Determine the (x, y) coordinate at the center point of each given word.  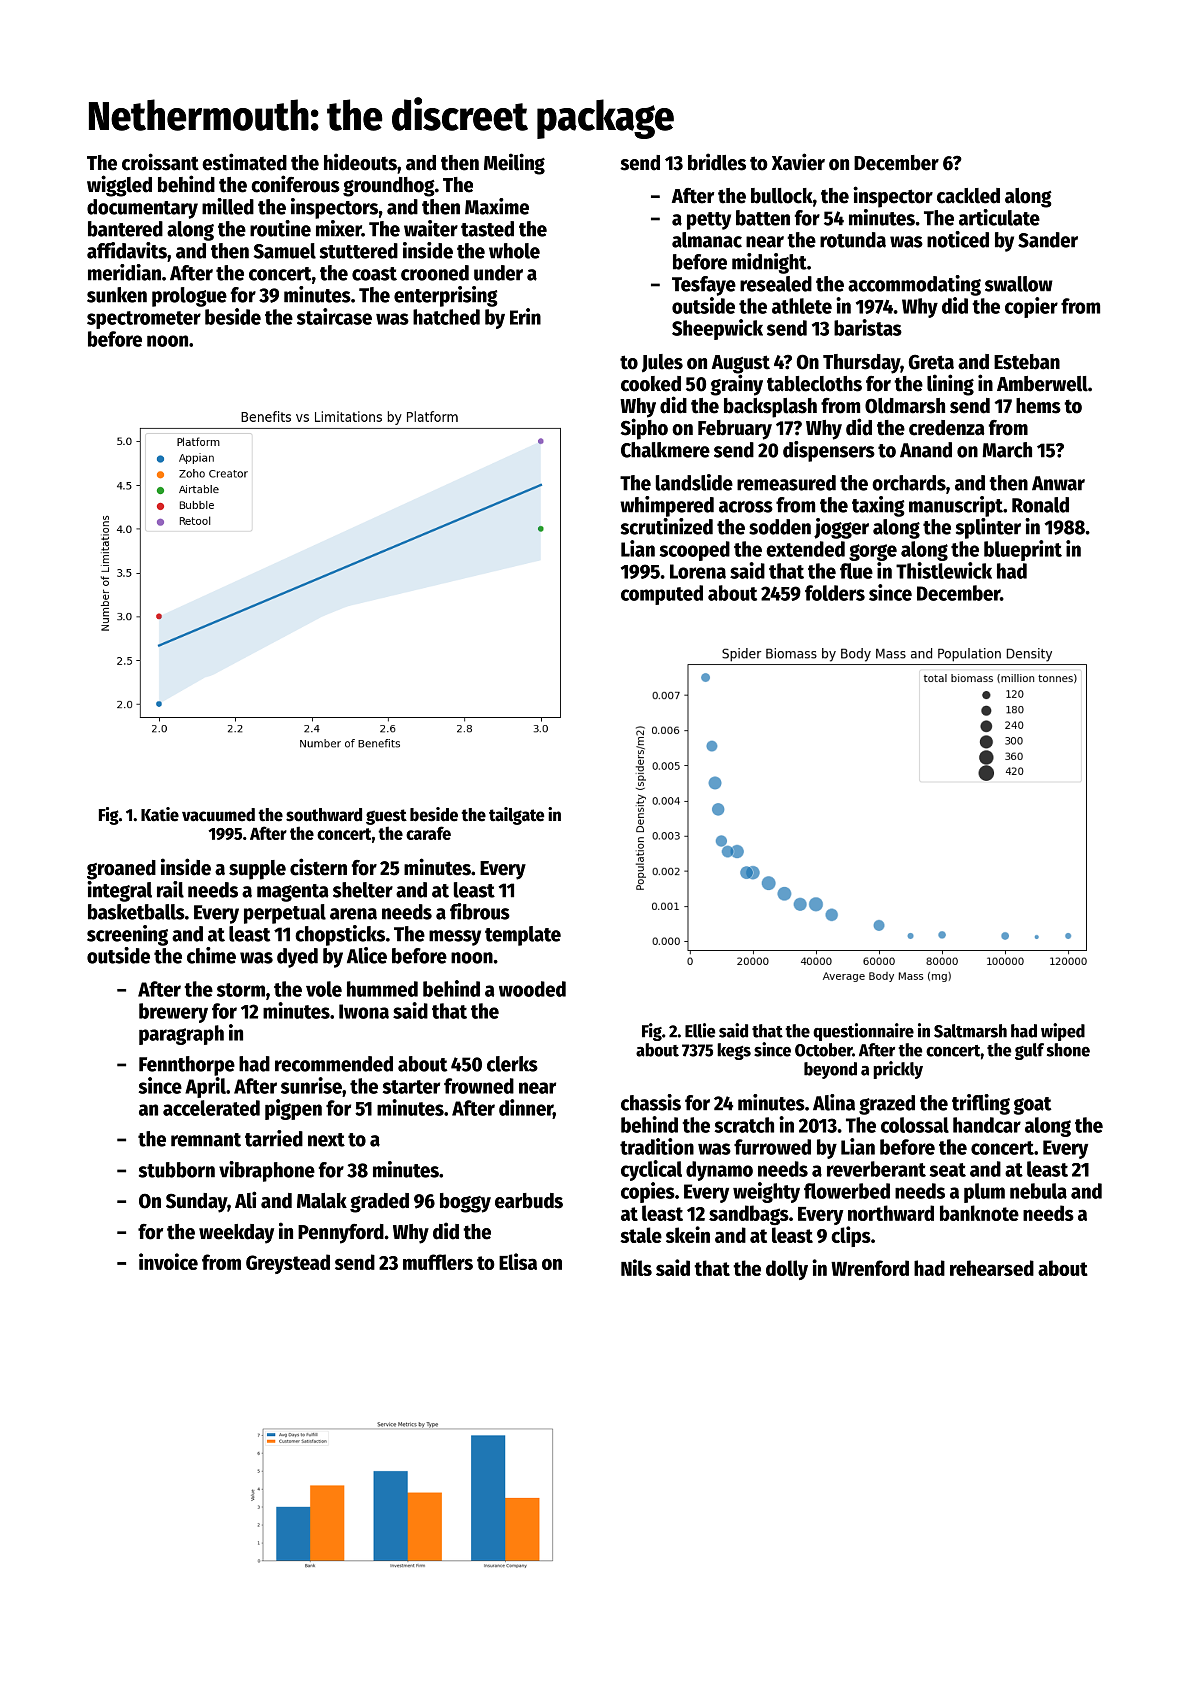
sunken (117, 295)
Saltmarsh (970, 1031)
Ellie (700, 1030)
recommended (334, 1064)
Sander (1048, 240)
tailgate (516, 816)
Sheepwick (717, 329)
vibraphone (267, 1171)
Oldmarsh (905, 406)
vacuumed (218, 815)
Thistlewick (944, 570)
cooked (651, 384)
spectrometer (144, 320)
